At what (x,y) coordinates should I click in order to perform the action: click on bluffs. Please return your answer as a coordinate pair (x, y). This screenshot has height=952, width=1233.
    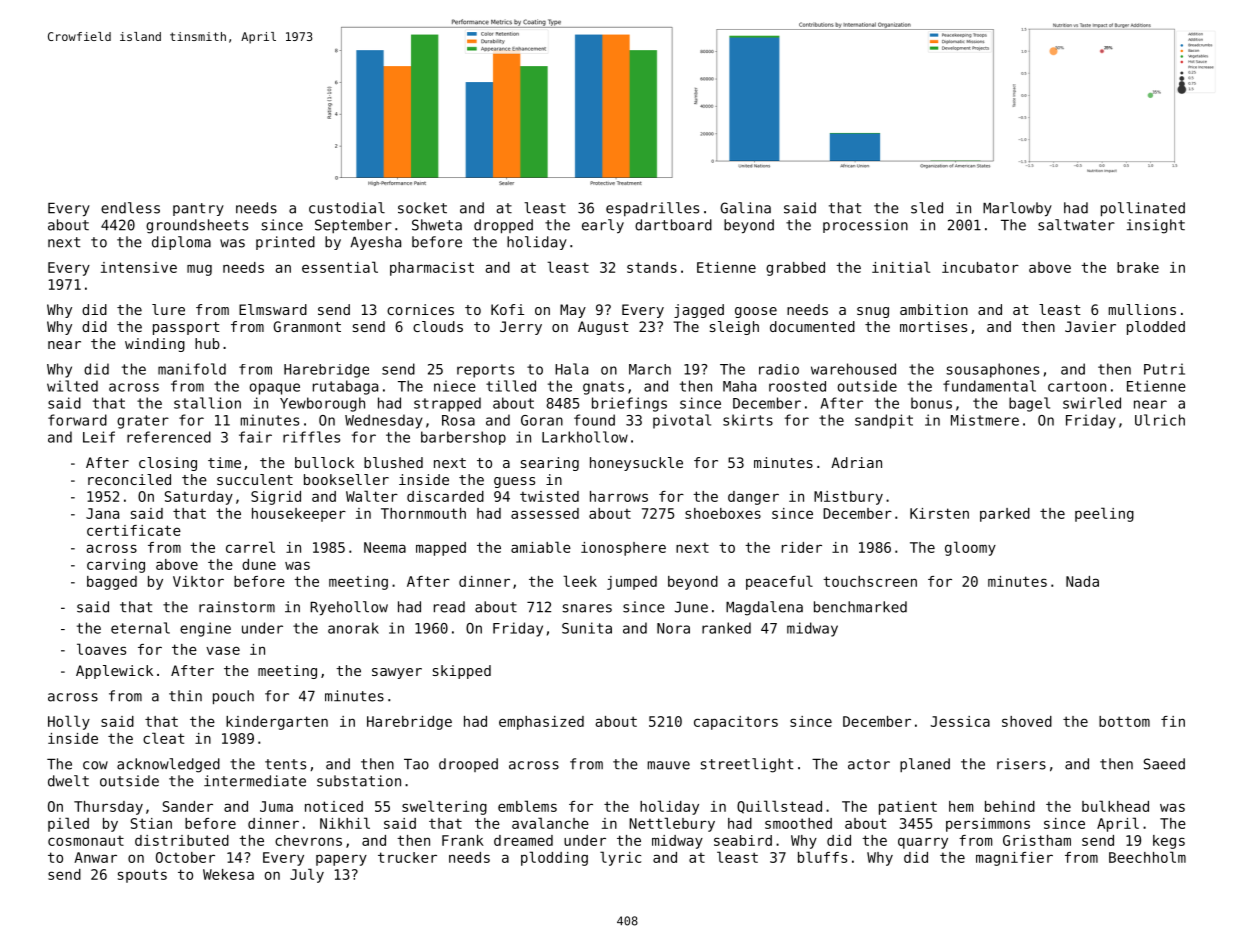
    Looking at the image, I should click on (822, 857).
